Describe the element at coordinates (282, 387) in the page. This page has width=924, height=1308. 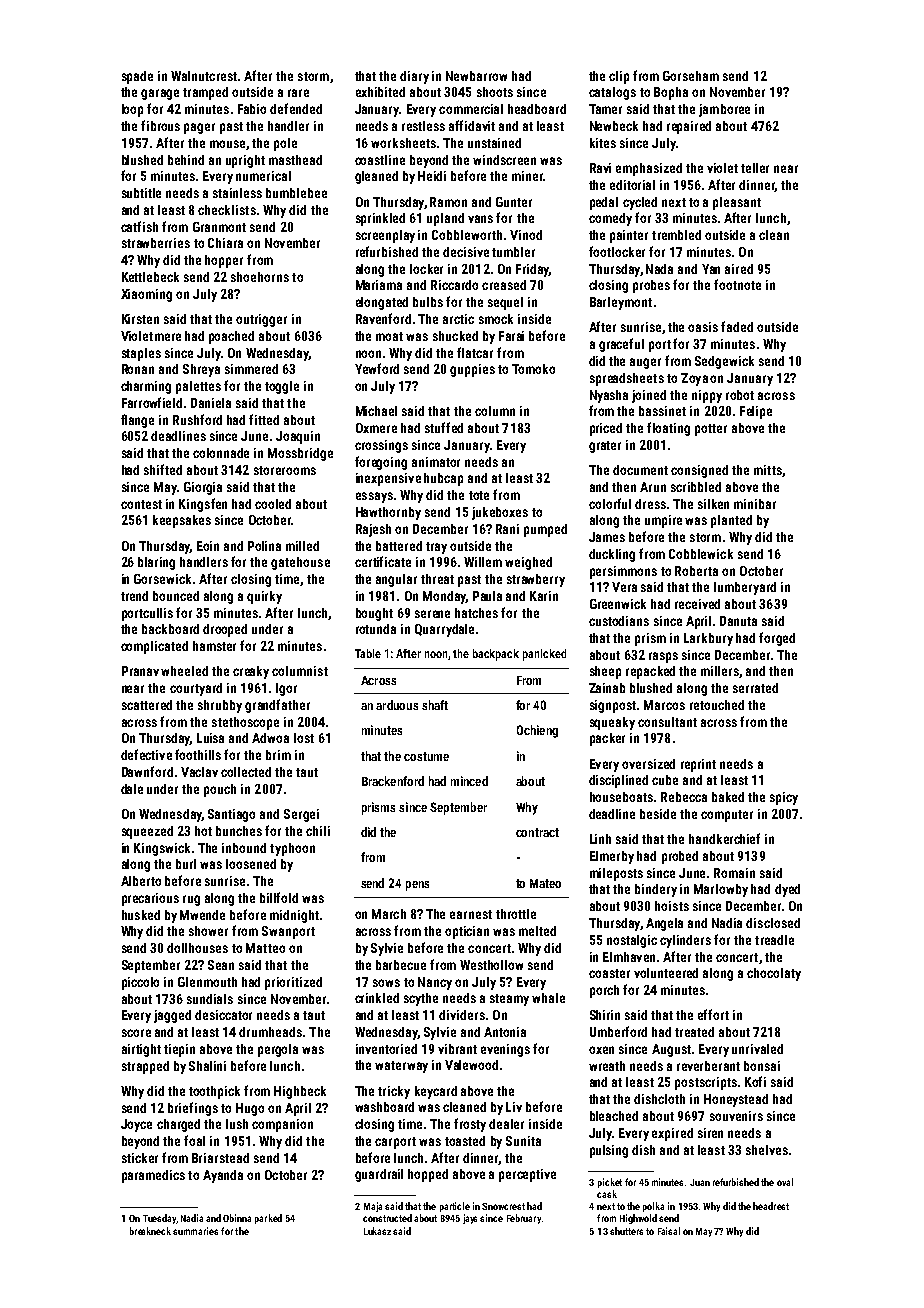
I see `toggle` at that location.
